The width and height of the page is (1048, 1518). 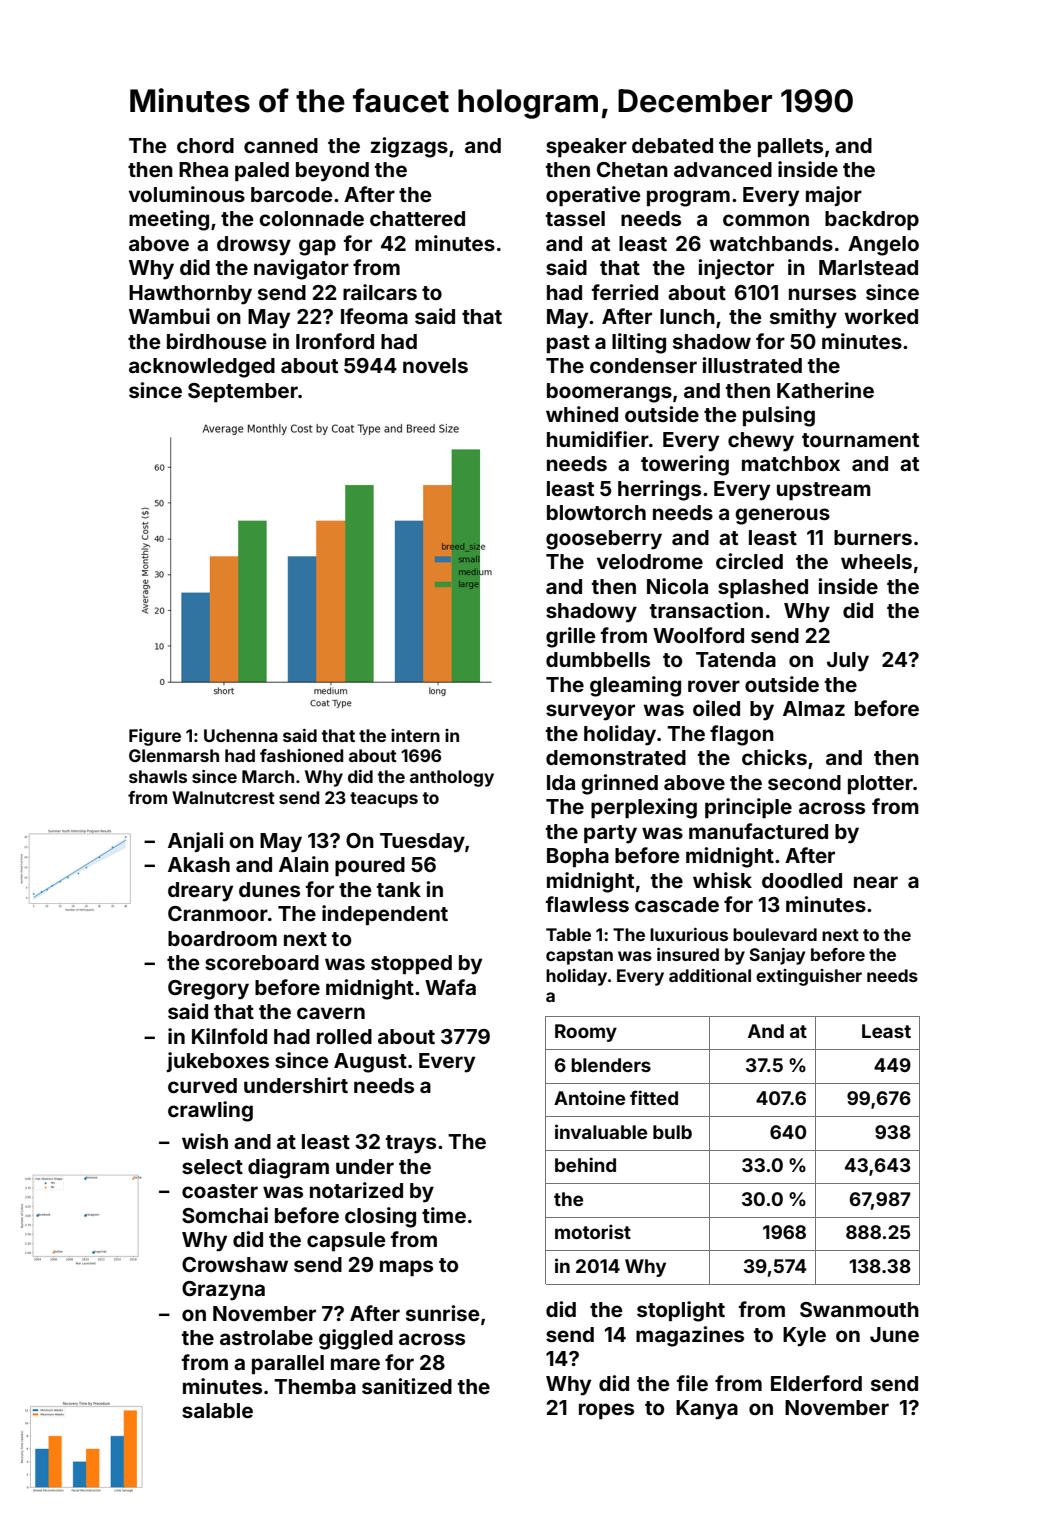 What do you see at coordinates (235, 1264) in the page?
I see `Crowshaw` at bounding box center [235, 1264].
